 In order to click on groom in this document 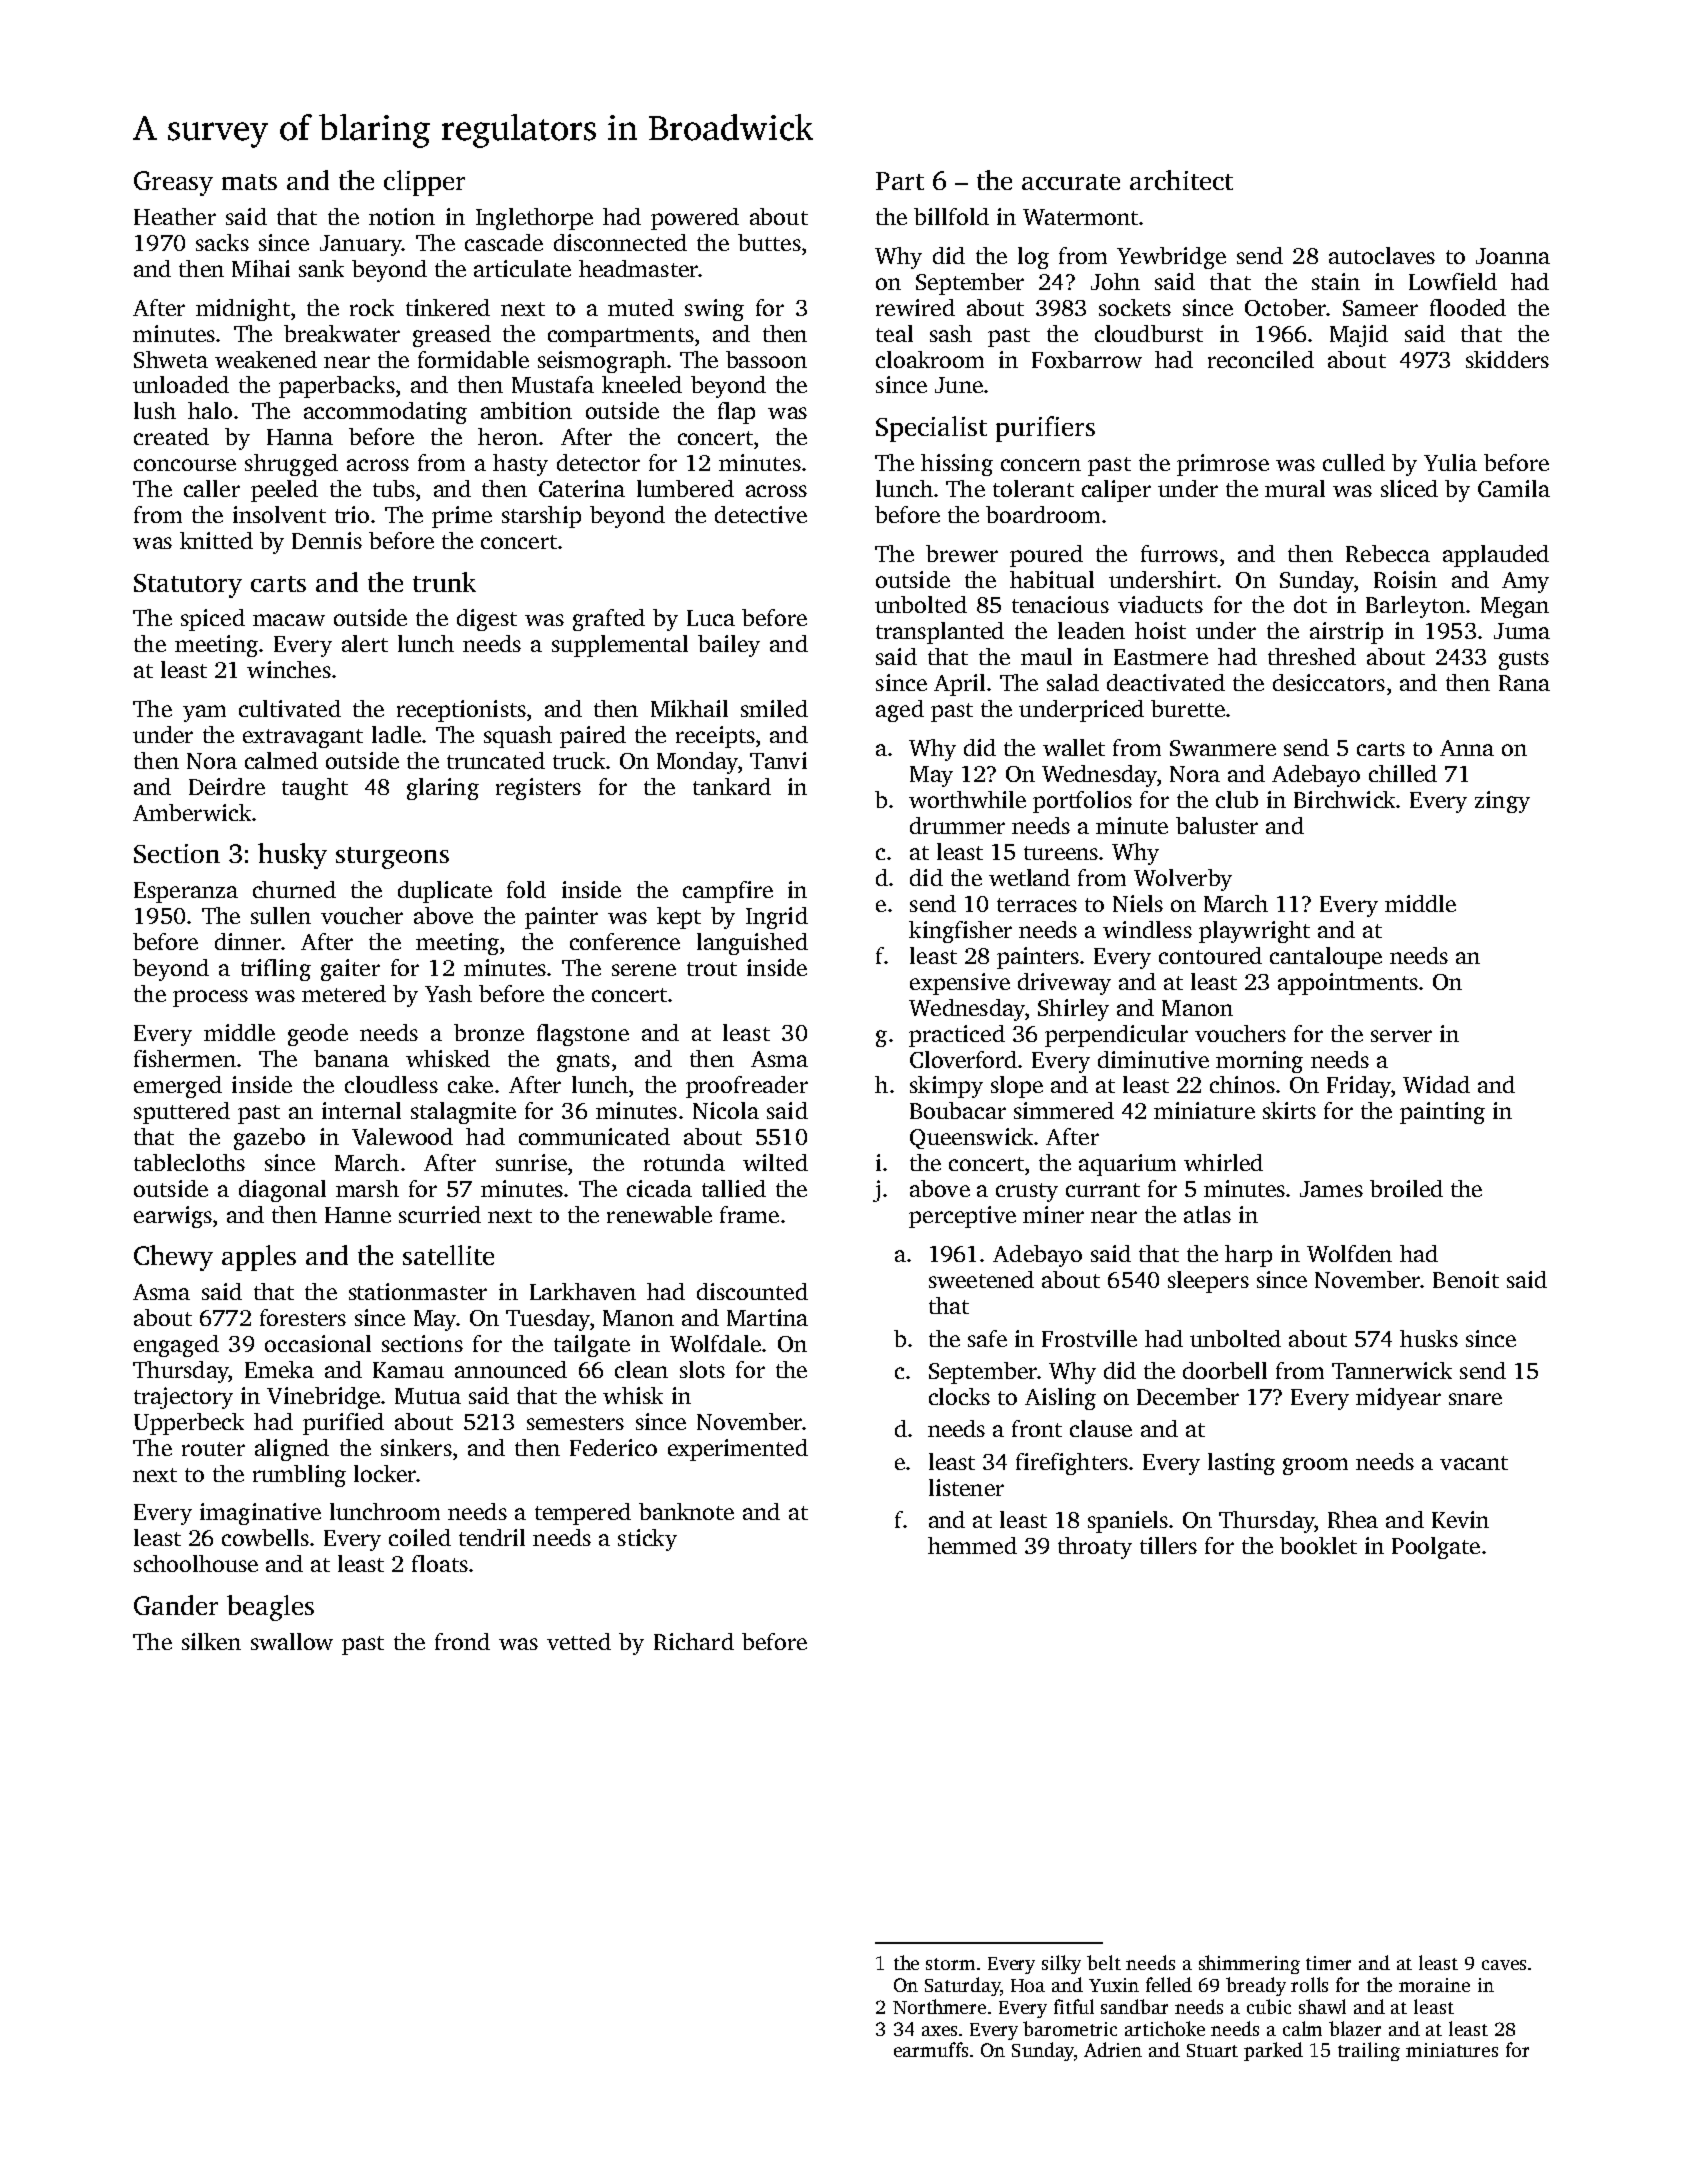, I will do `click(1315, 1466)`.
